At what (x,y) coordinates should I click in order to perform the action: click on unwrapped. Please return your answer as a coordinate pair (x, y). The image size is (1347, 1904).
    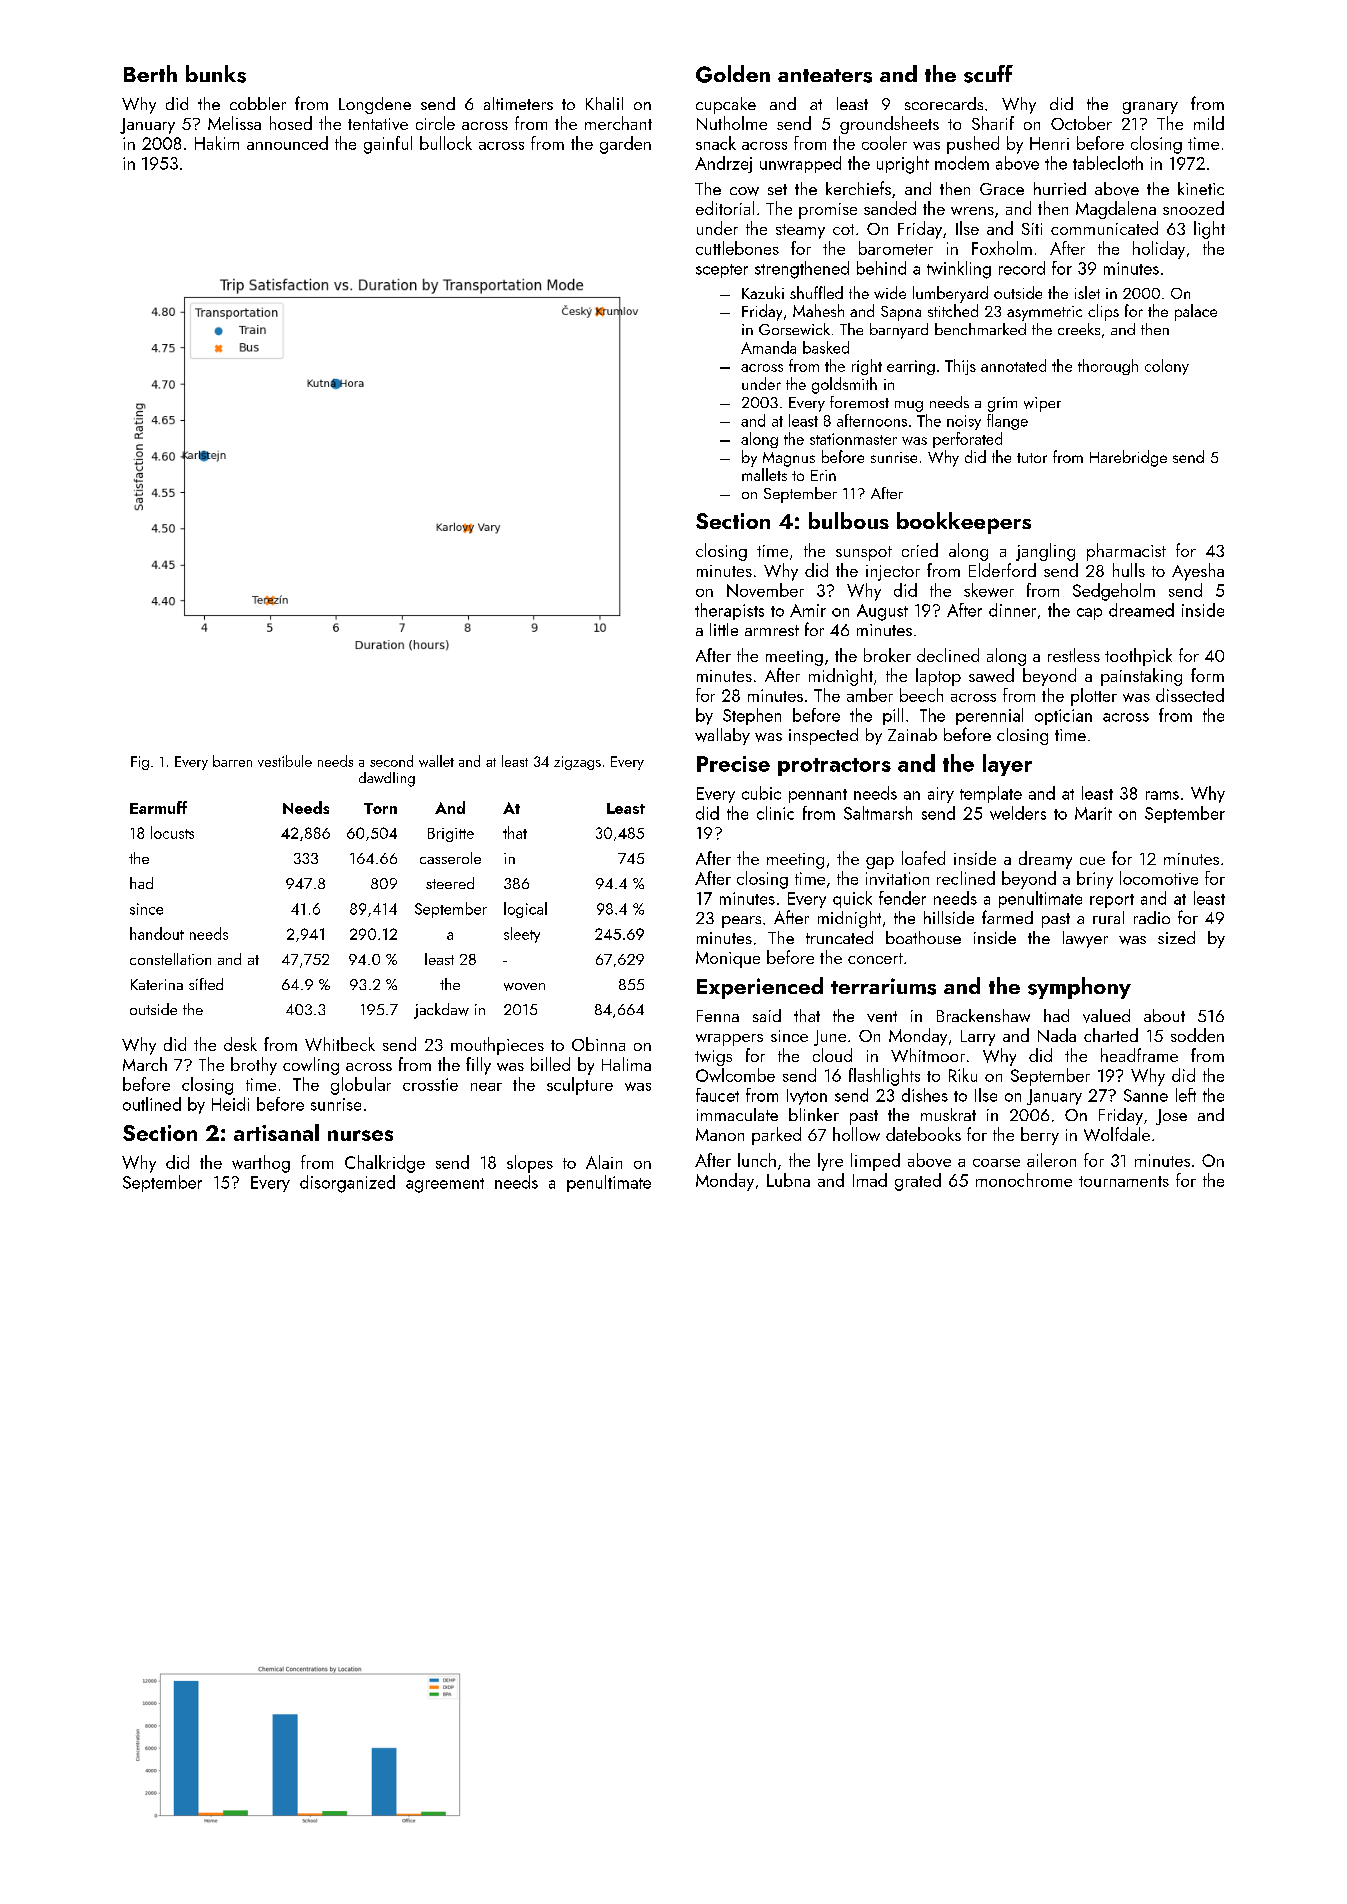
    Looking at the image, I should click on (800, 164).
